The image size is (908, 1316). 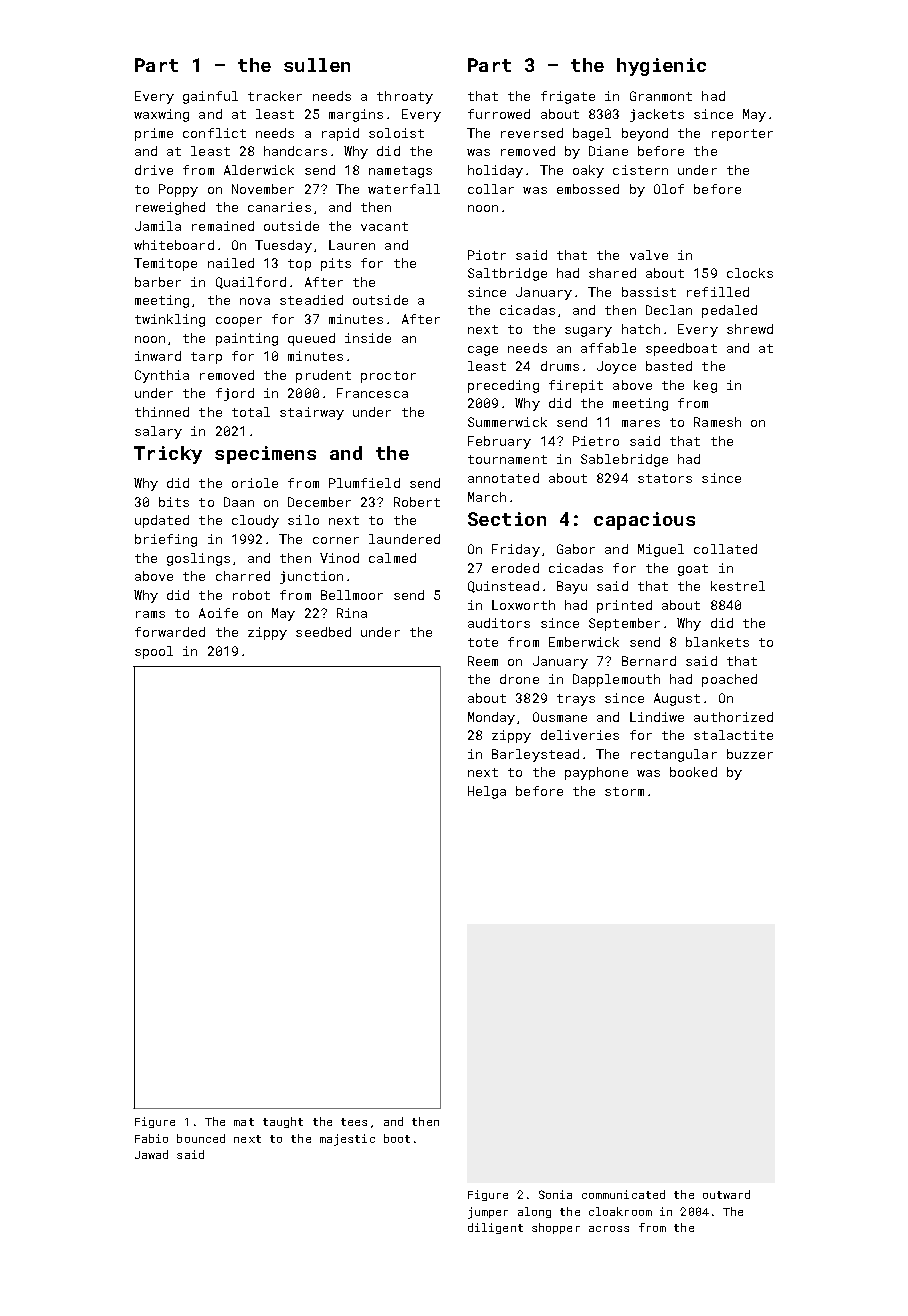 What do you see at coordinates (495, 1228) in the screenshot?
I see `diligent` at bounding box center [495, 1228].
